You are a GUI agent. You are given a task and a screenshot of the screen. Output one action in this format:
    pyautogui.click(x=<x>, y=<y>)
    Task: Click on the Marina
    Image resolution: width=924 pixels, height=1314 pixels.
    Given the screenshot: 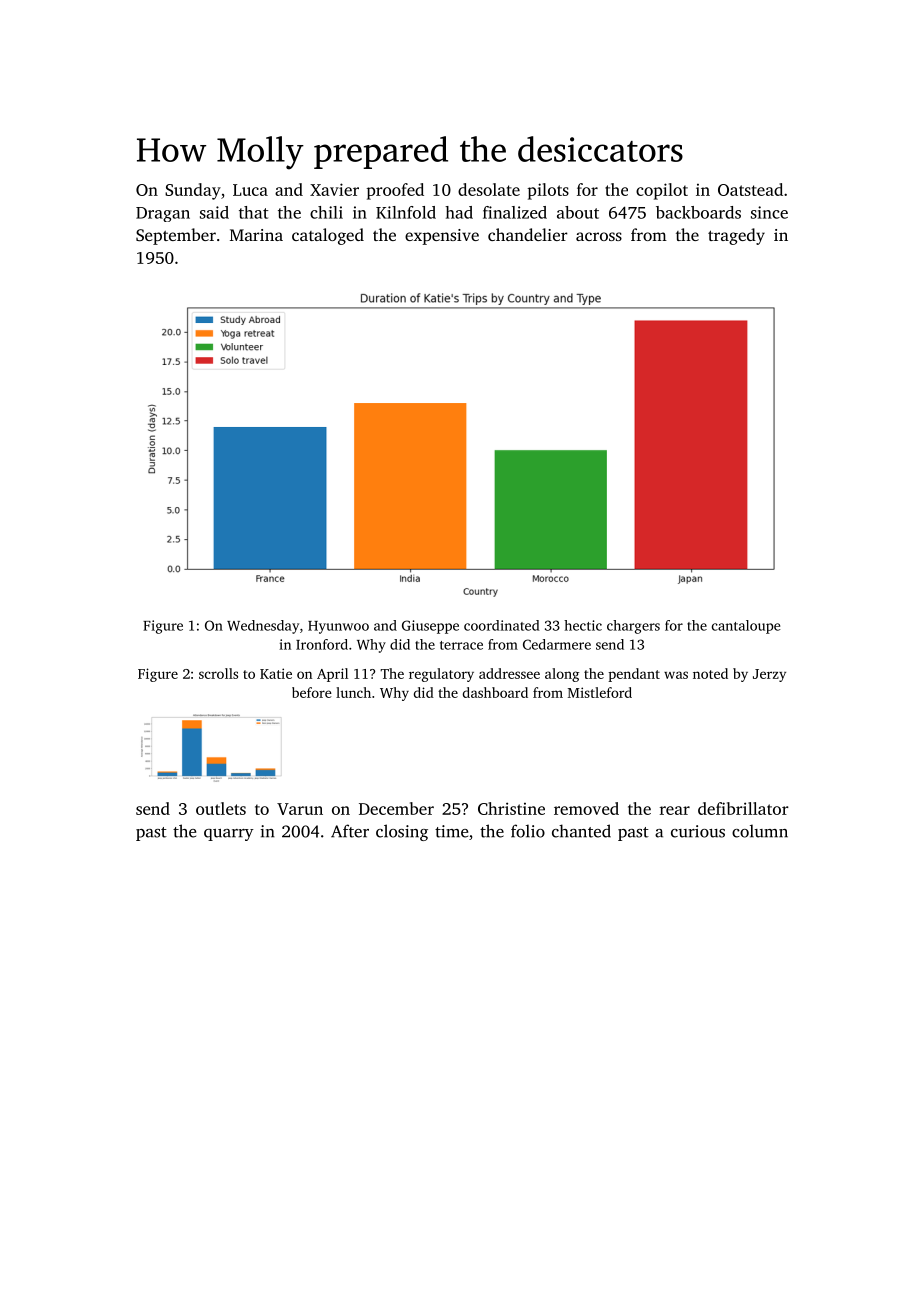 What is the action you would take?
    pyautogui.click(x=256, y=235)
